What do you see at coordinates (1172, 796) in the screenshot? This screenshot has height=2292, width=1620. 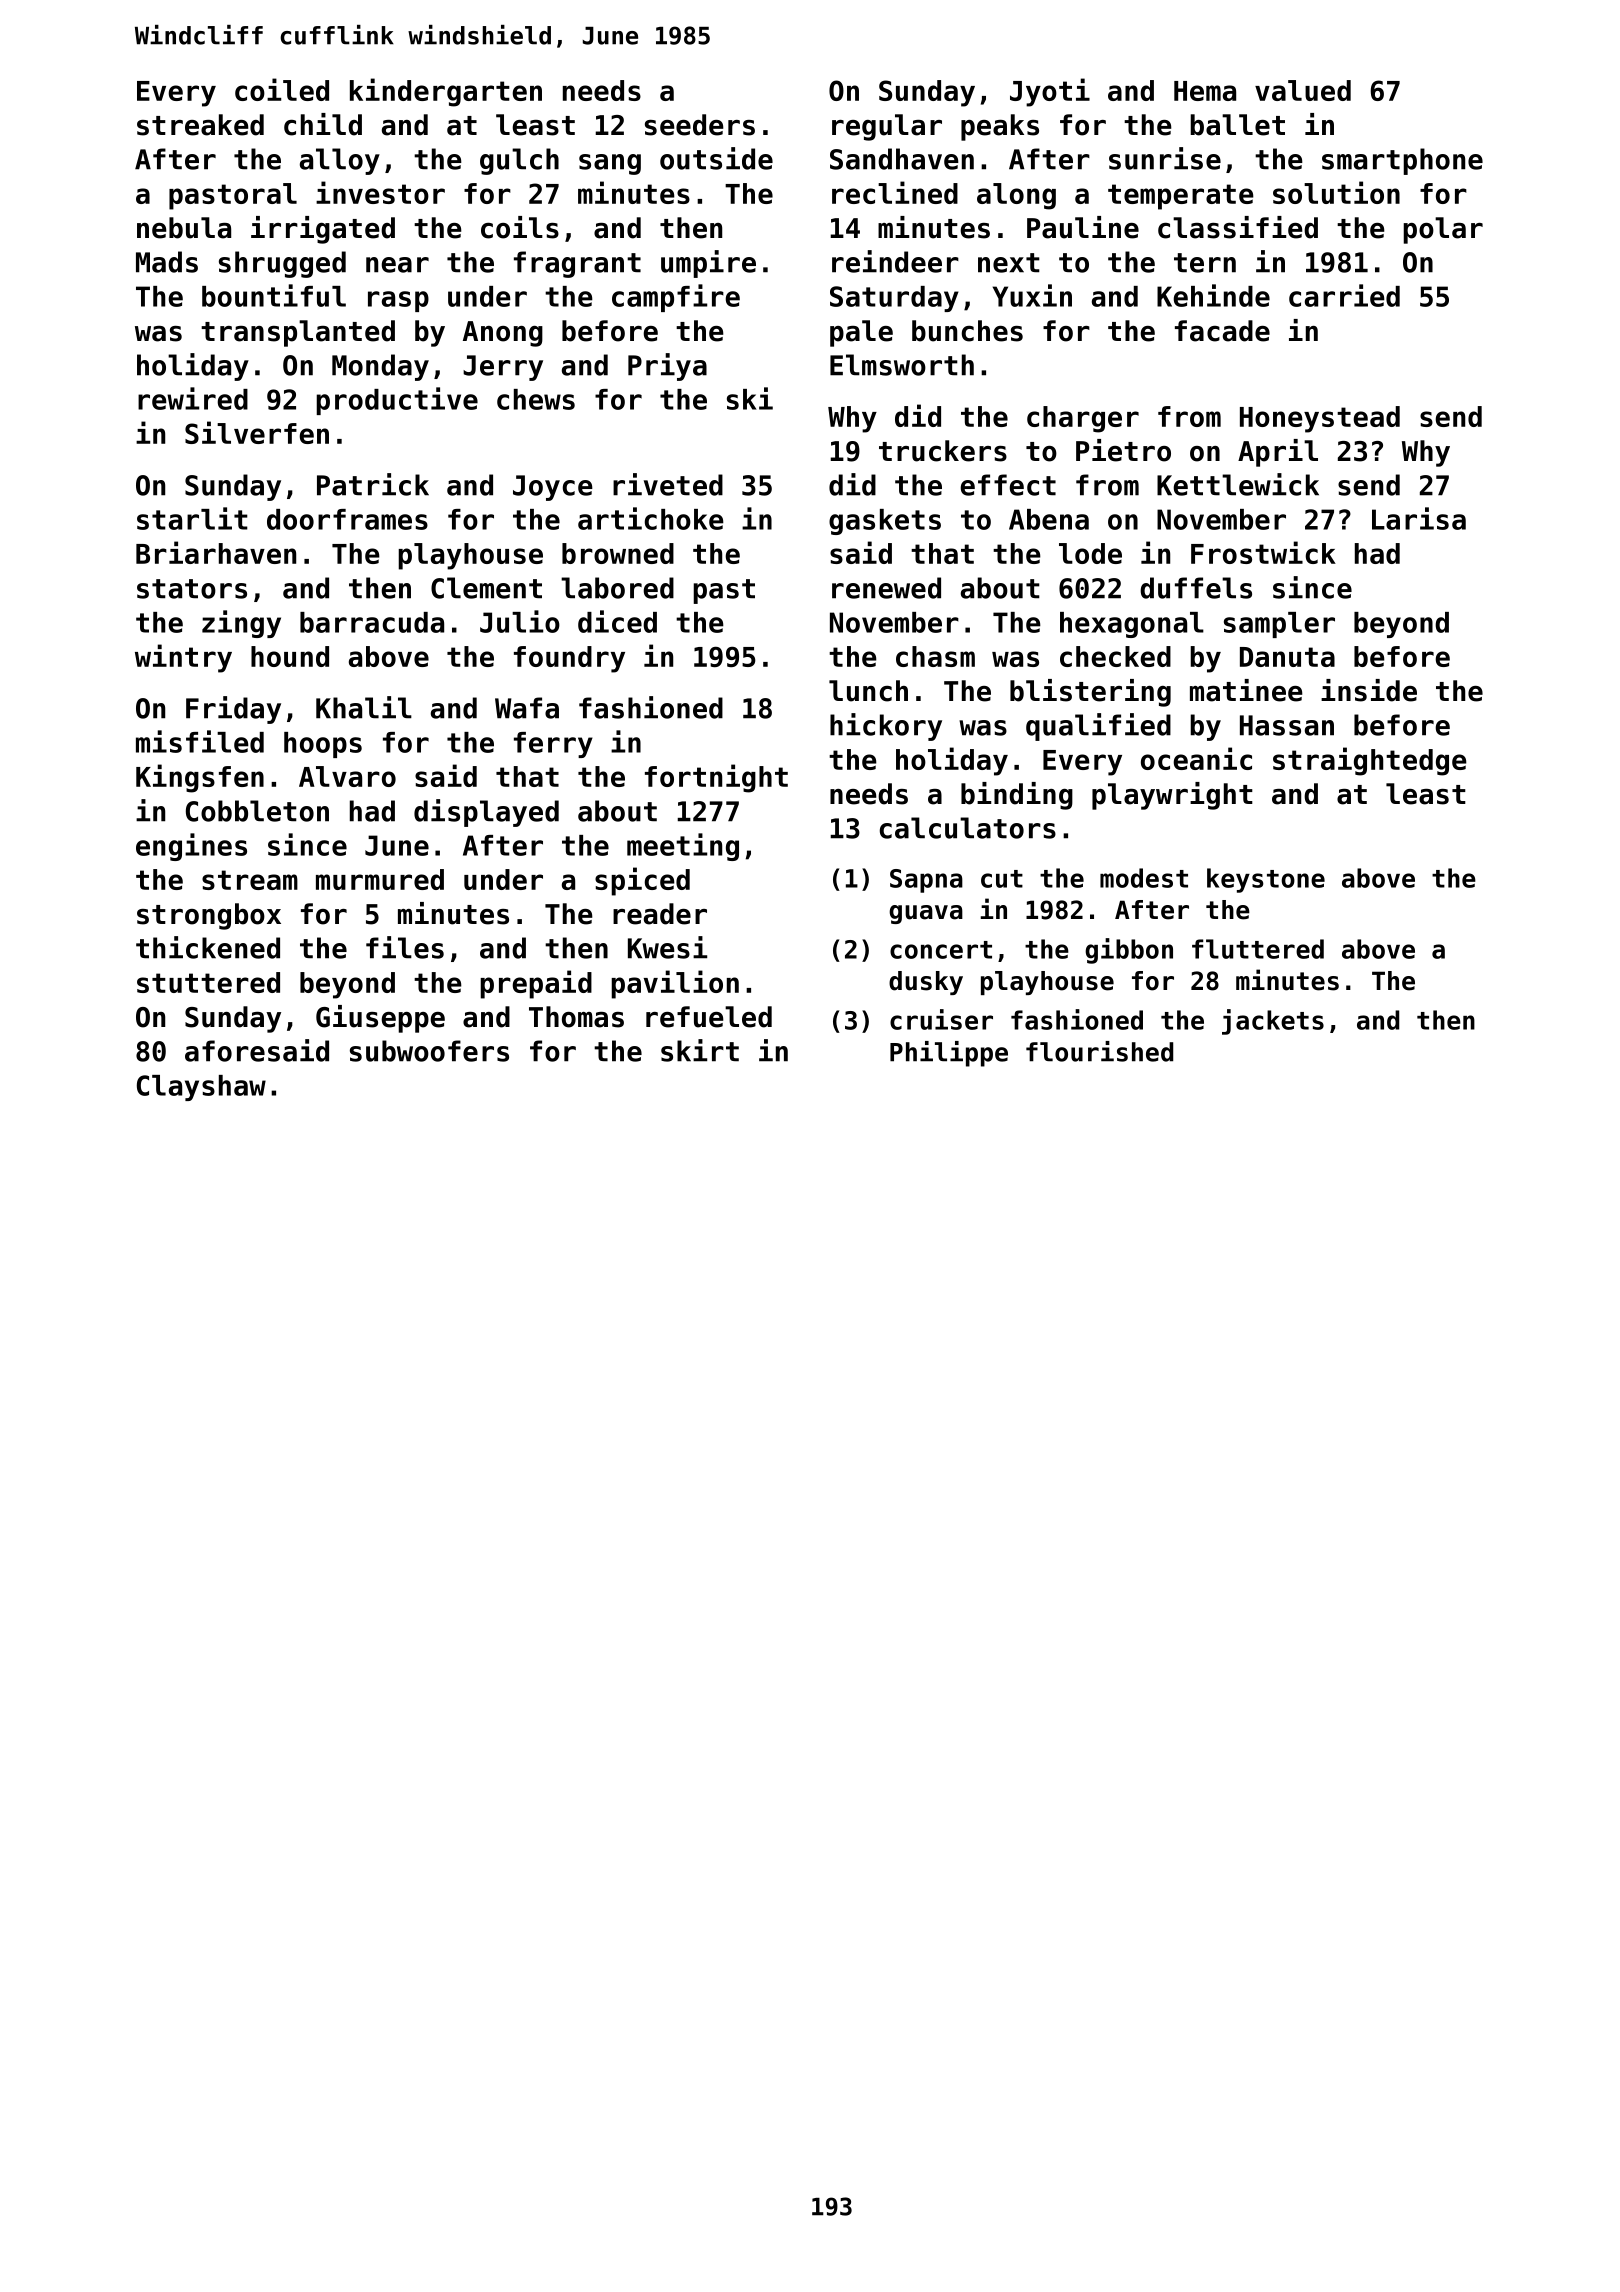 I see `playwright` at bounding box center [1172, 796].
